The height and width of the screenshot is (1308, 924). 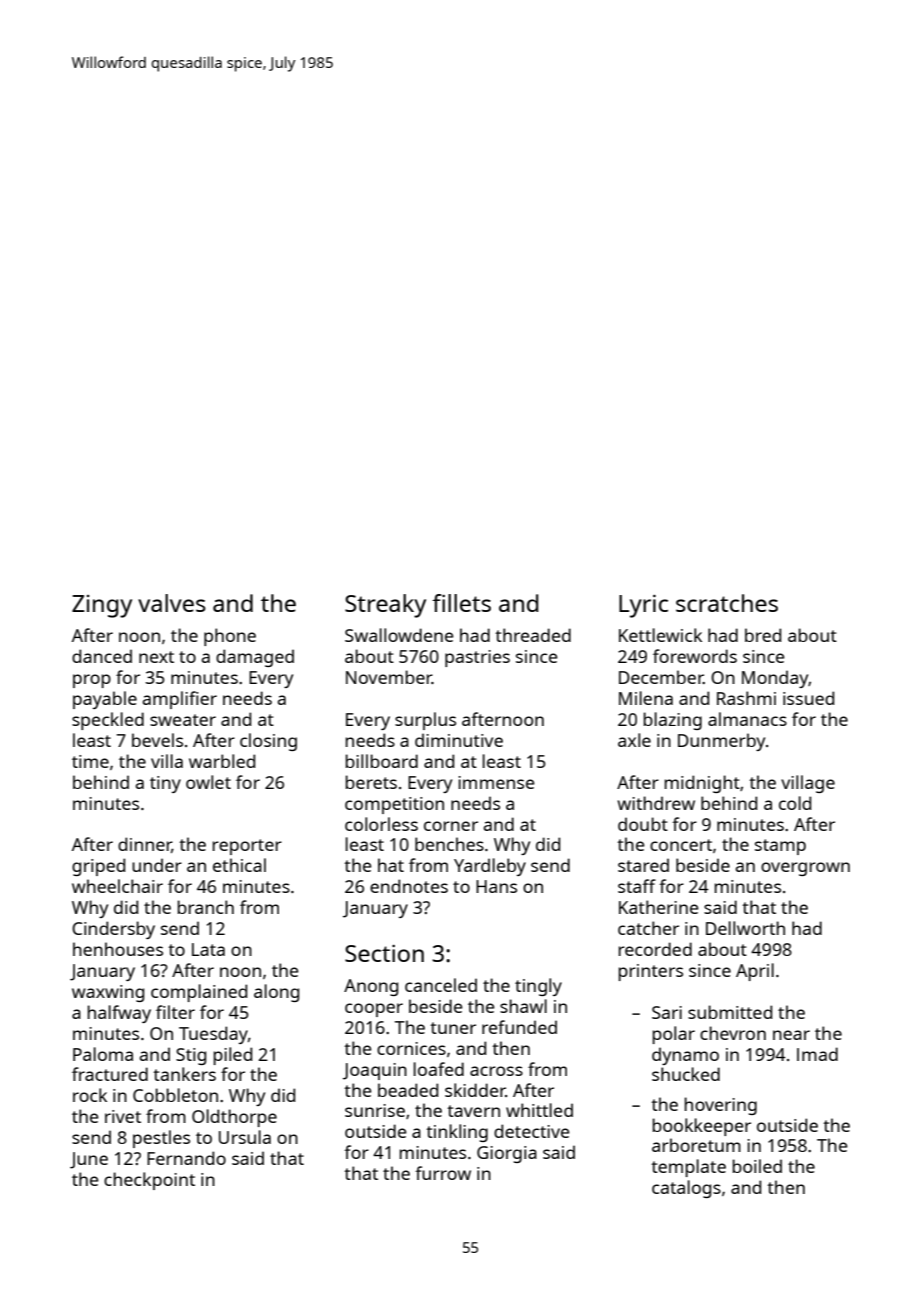 What do you see at coordinates (533, 635) in the screenshot?
I see `threaded` at bounding box center [533, 635].
